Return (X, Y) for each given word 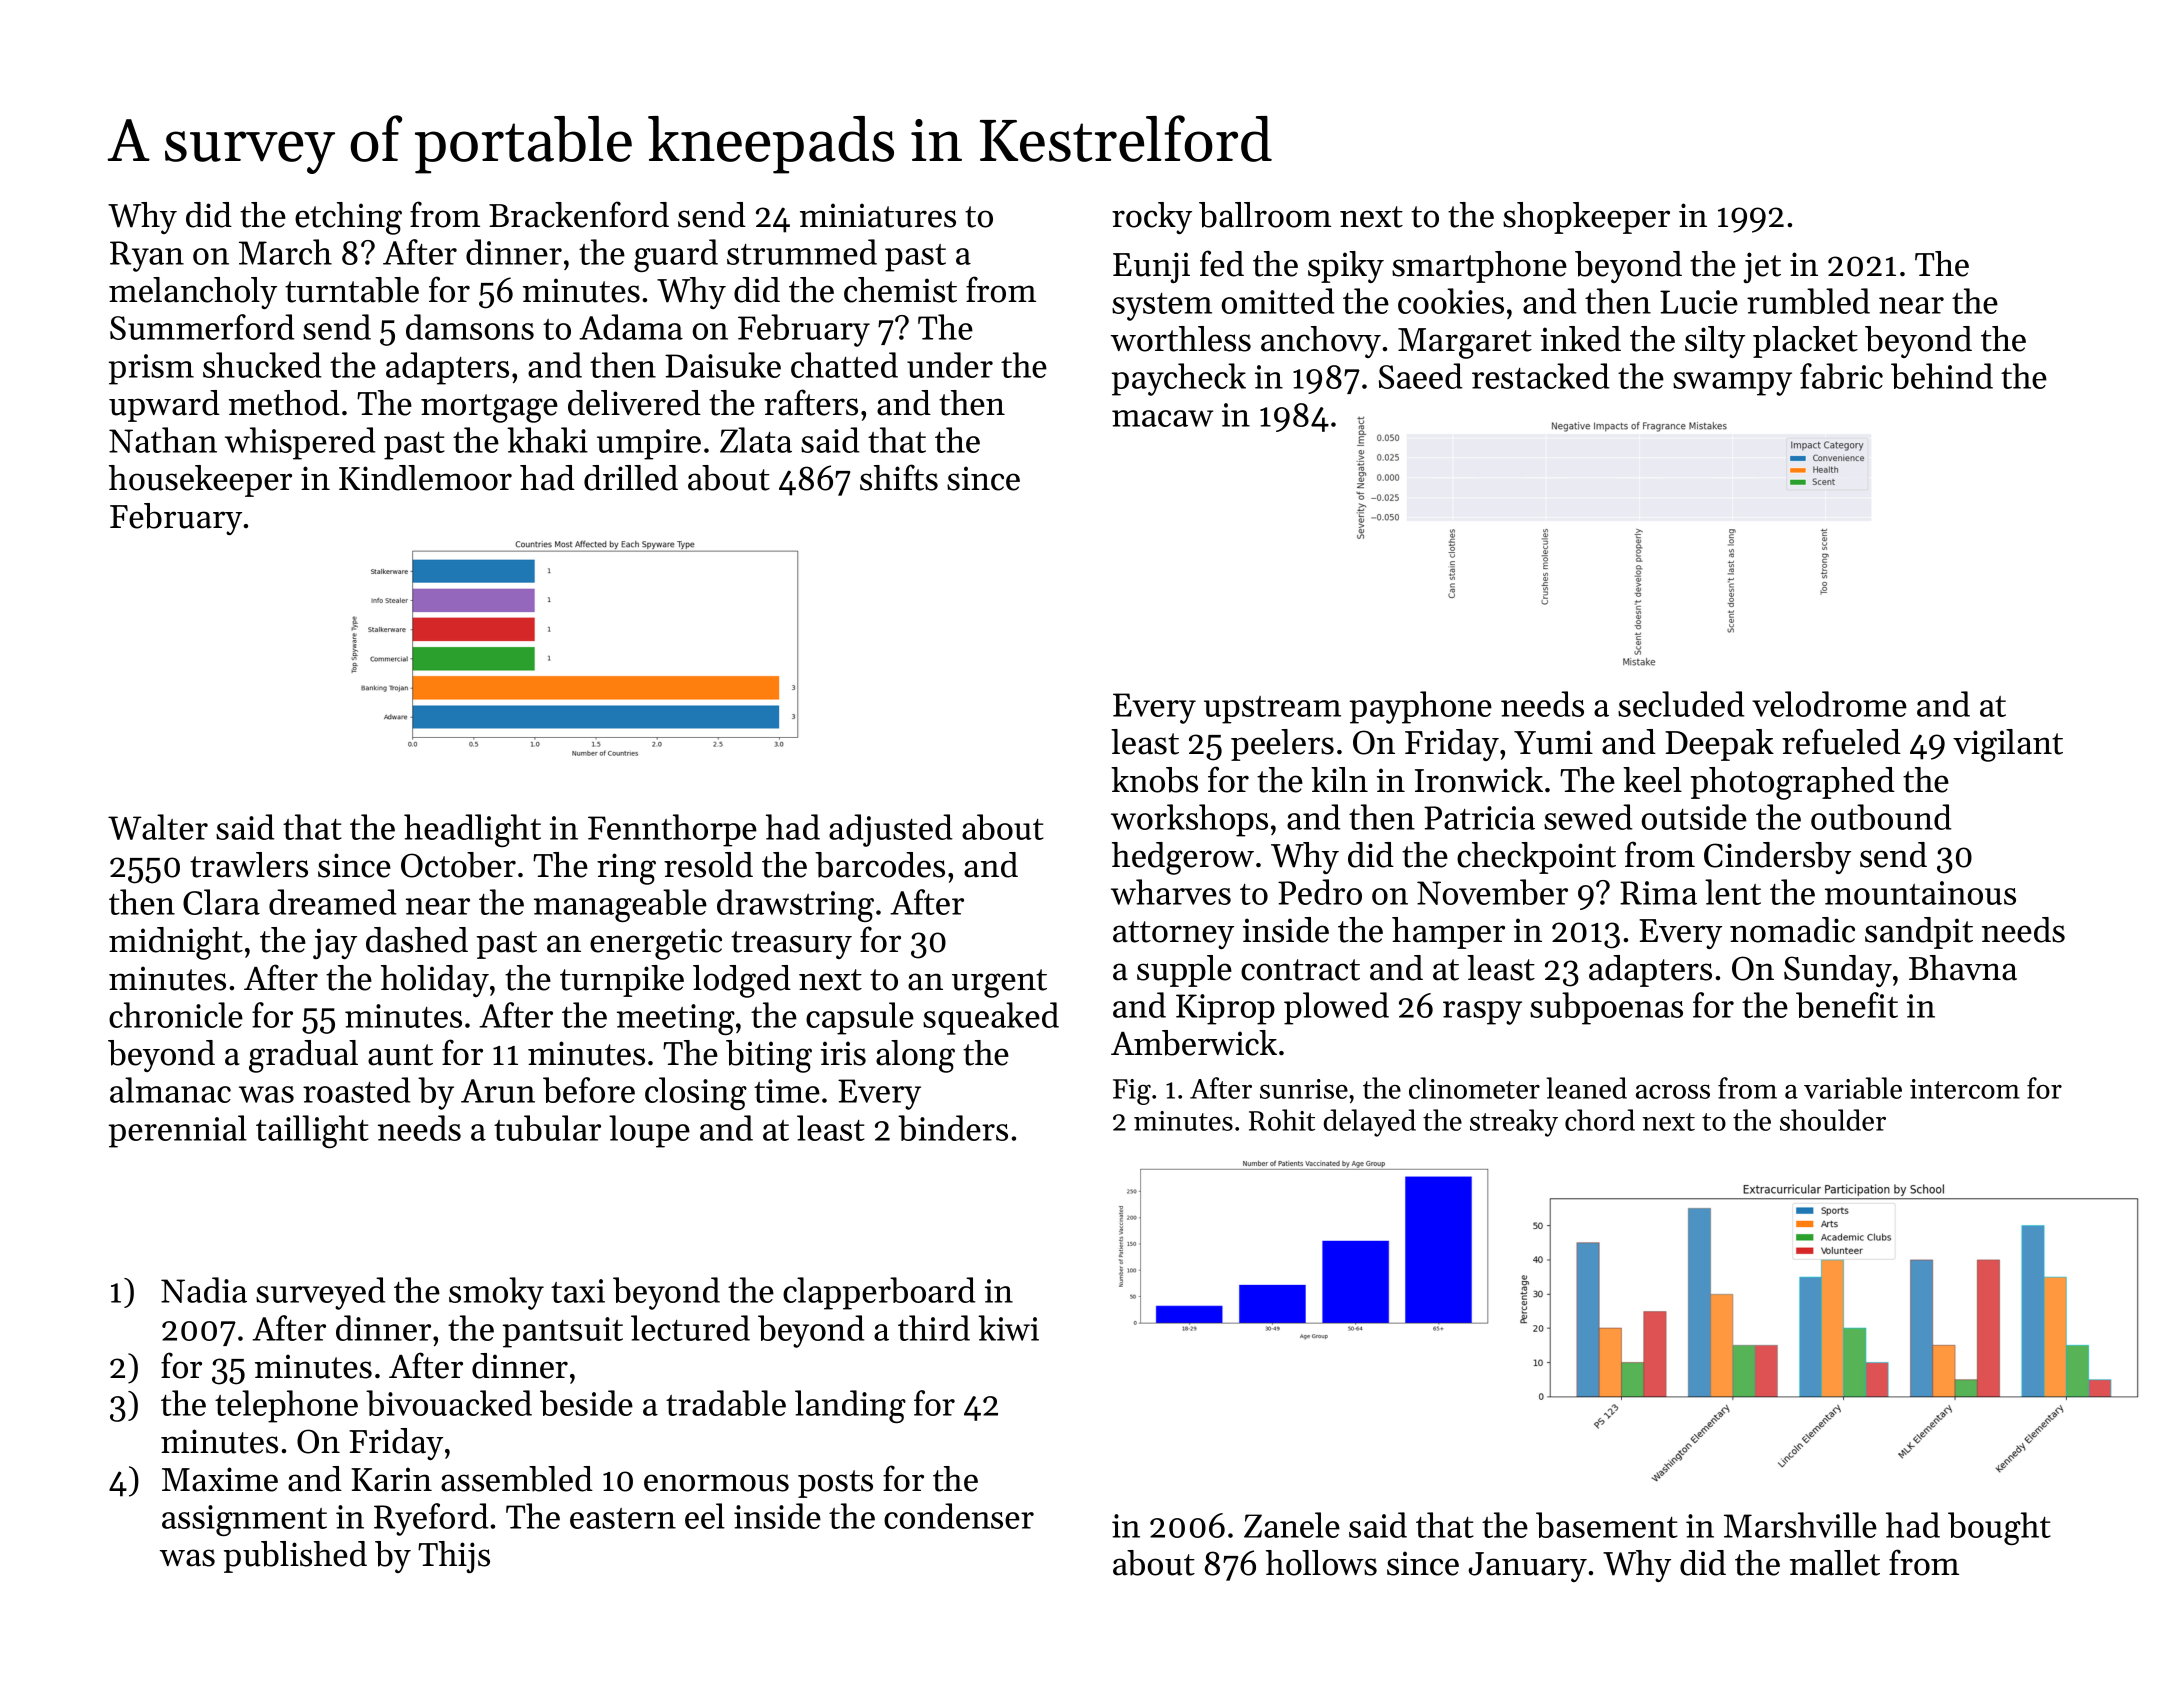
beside (586, 1403)
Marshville (1800, 1525)
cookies (1451, 301)
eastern (623, 1518)
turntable (352, 290)
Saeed (1421, 376)
